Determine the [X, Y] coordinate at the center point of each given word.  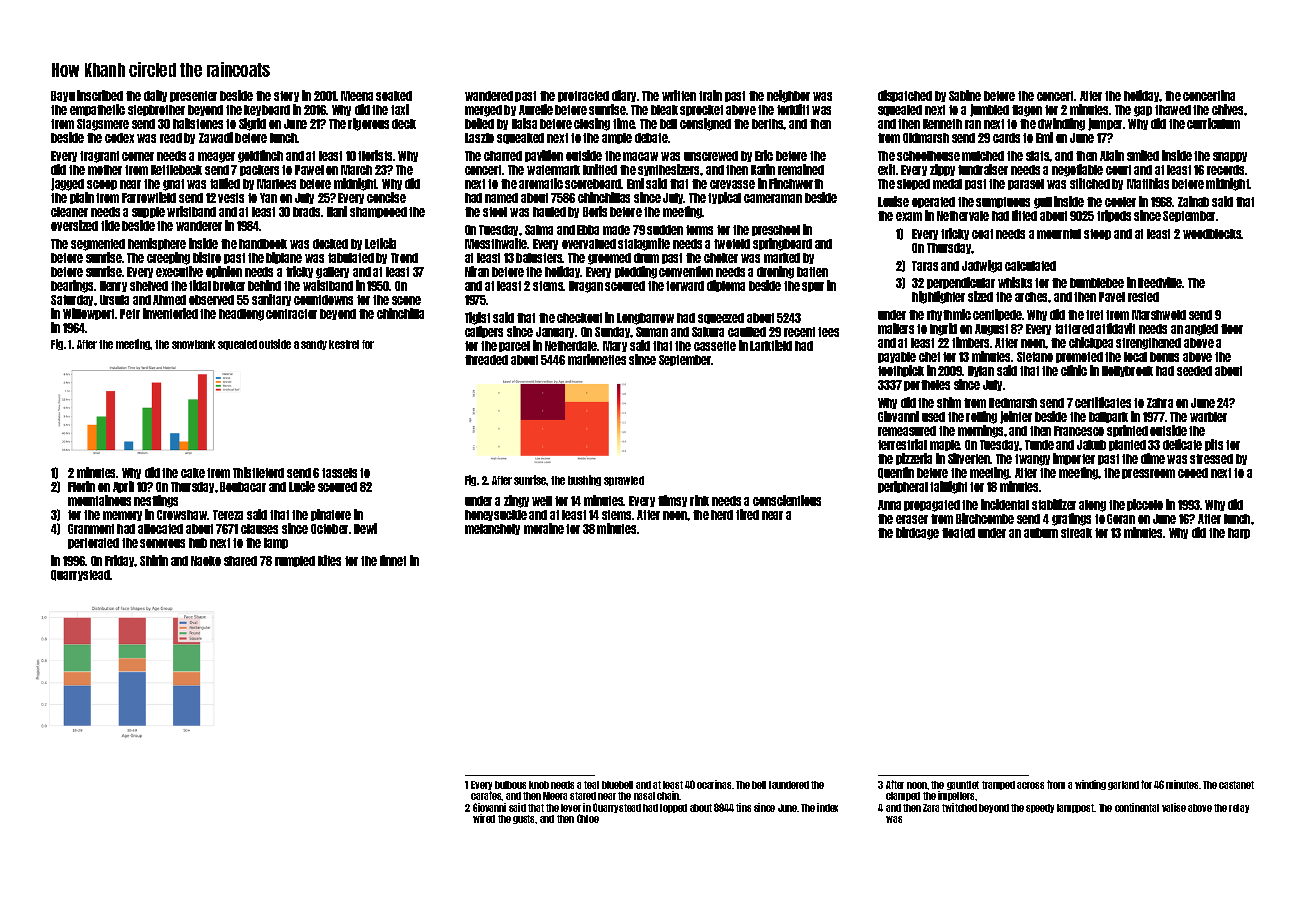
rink [699, 500]
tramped [998, 785]
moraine [544, 528]
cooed [1193, 473]
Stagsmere [103, 125]
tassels [339, 473]
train [710, 95]
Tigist [477, 318]
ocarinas [714, 784]
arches [1032, 297]
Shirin [154, 560]
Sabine [965, 95]
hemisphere [157, 244]
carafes [486, 796]
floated [958, 533]
